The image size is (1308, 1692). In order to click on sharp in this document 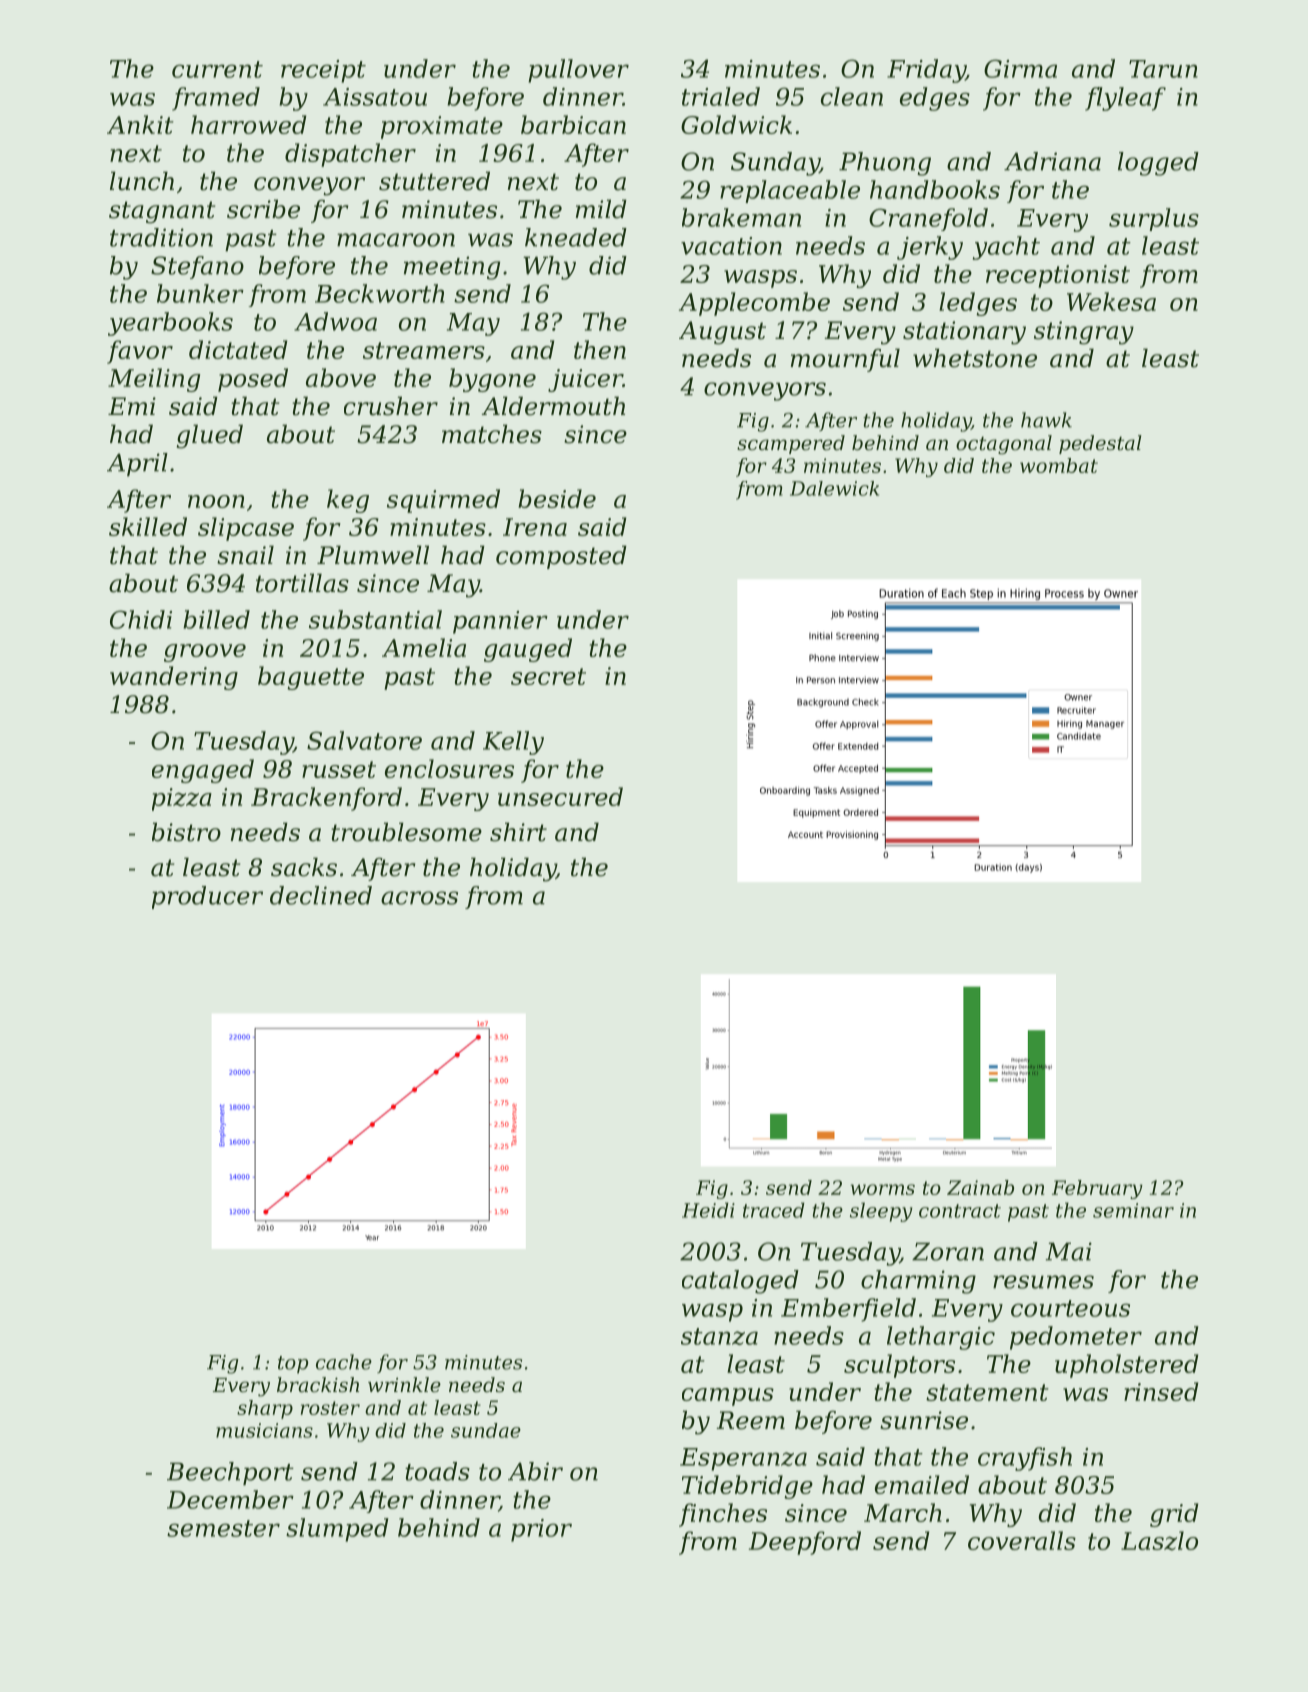, I will do `click(265, 1409)`.
